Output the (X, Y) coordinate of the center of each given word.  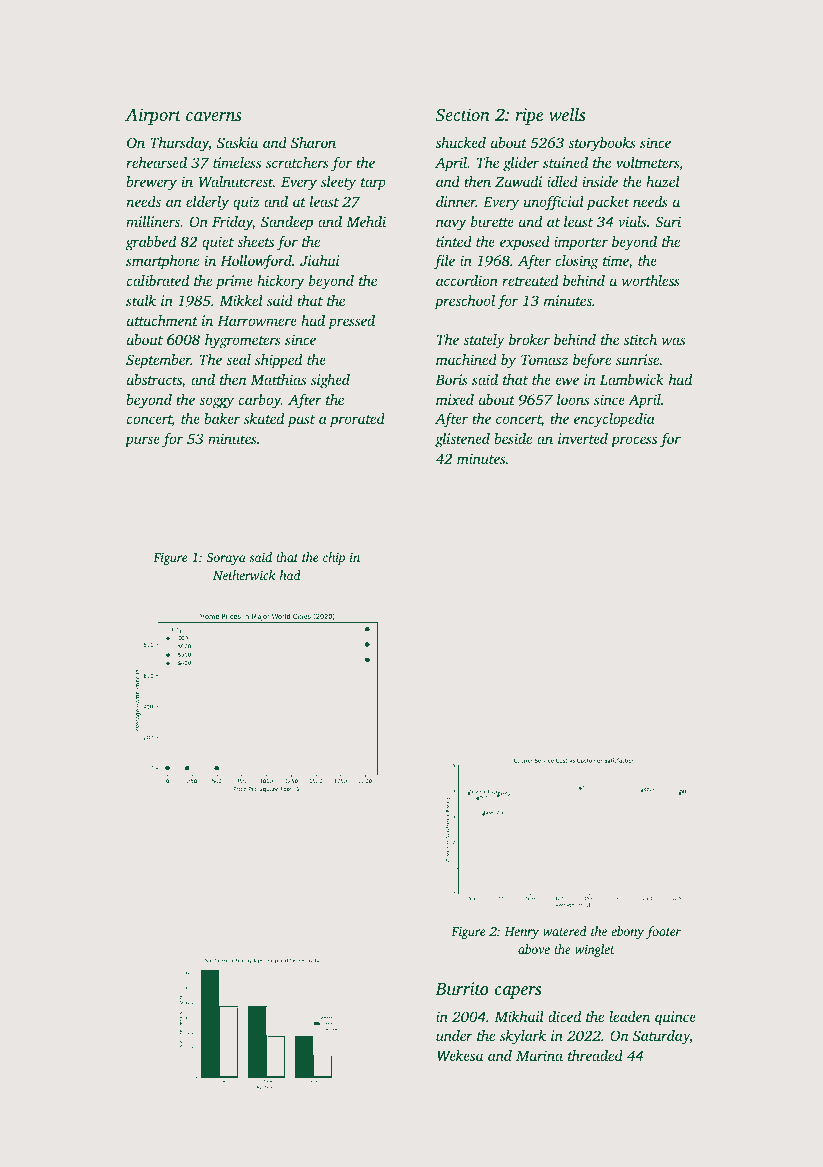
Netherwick (244, 575)
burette (492, 221)
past (301, 421)
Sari (668, 221)
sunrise (637, 359)
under (454, 1035)
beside (513, 438)
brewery (151, 183)
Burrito (462, 988)
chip (334, 558)
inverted (583, 438)
